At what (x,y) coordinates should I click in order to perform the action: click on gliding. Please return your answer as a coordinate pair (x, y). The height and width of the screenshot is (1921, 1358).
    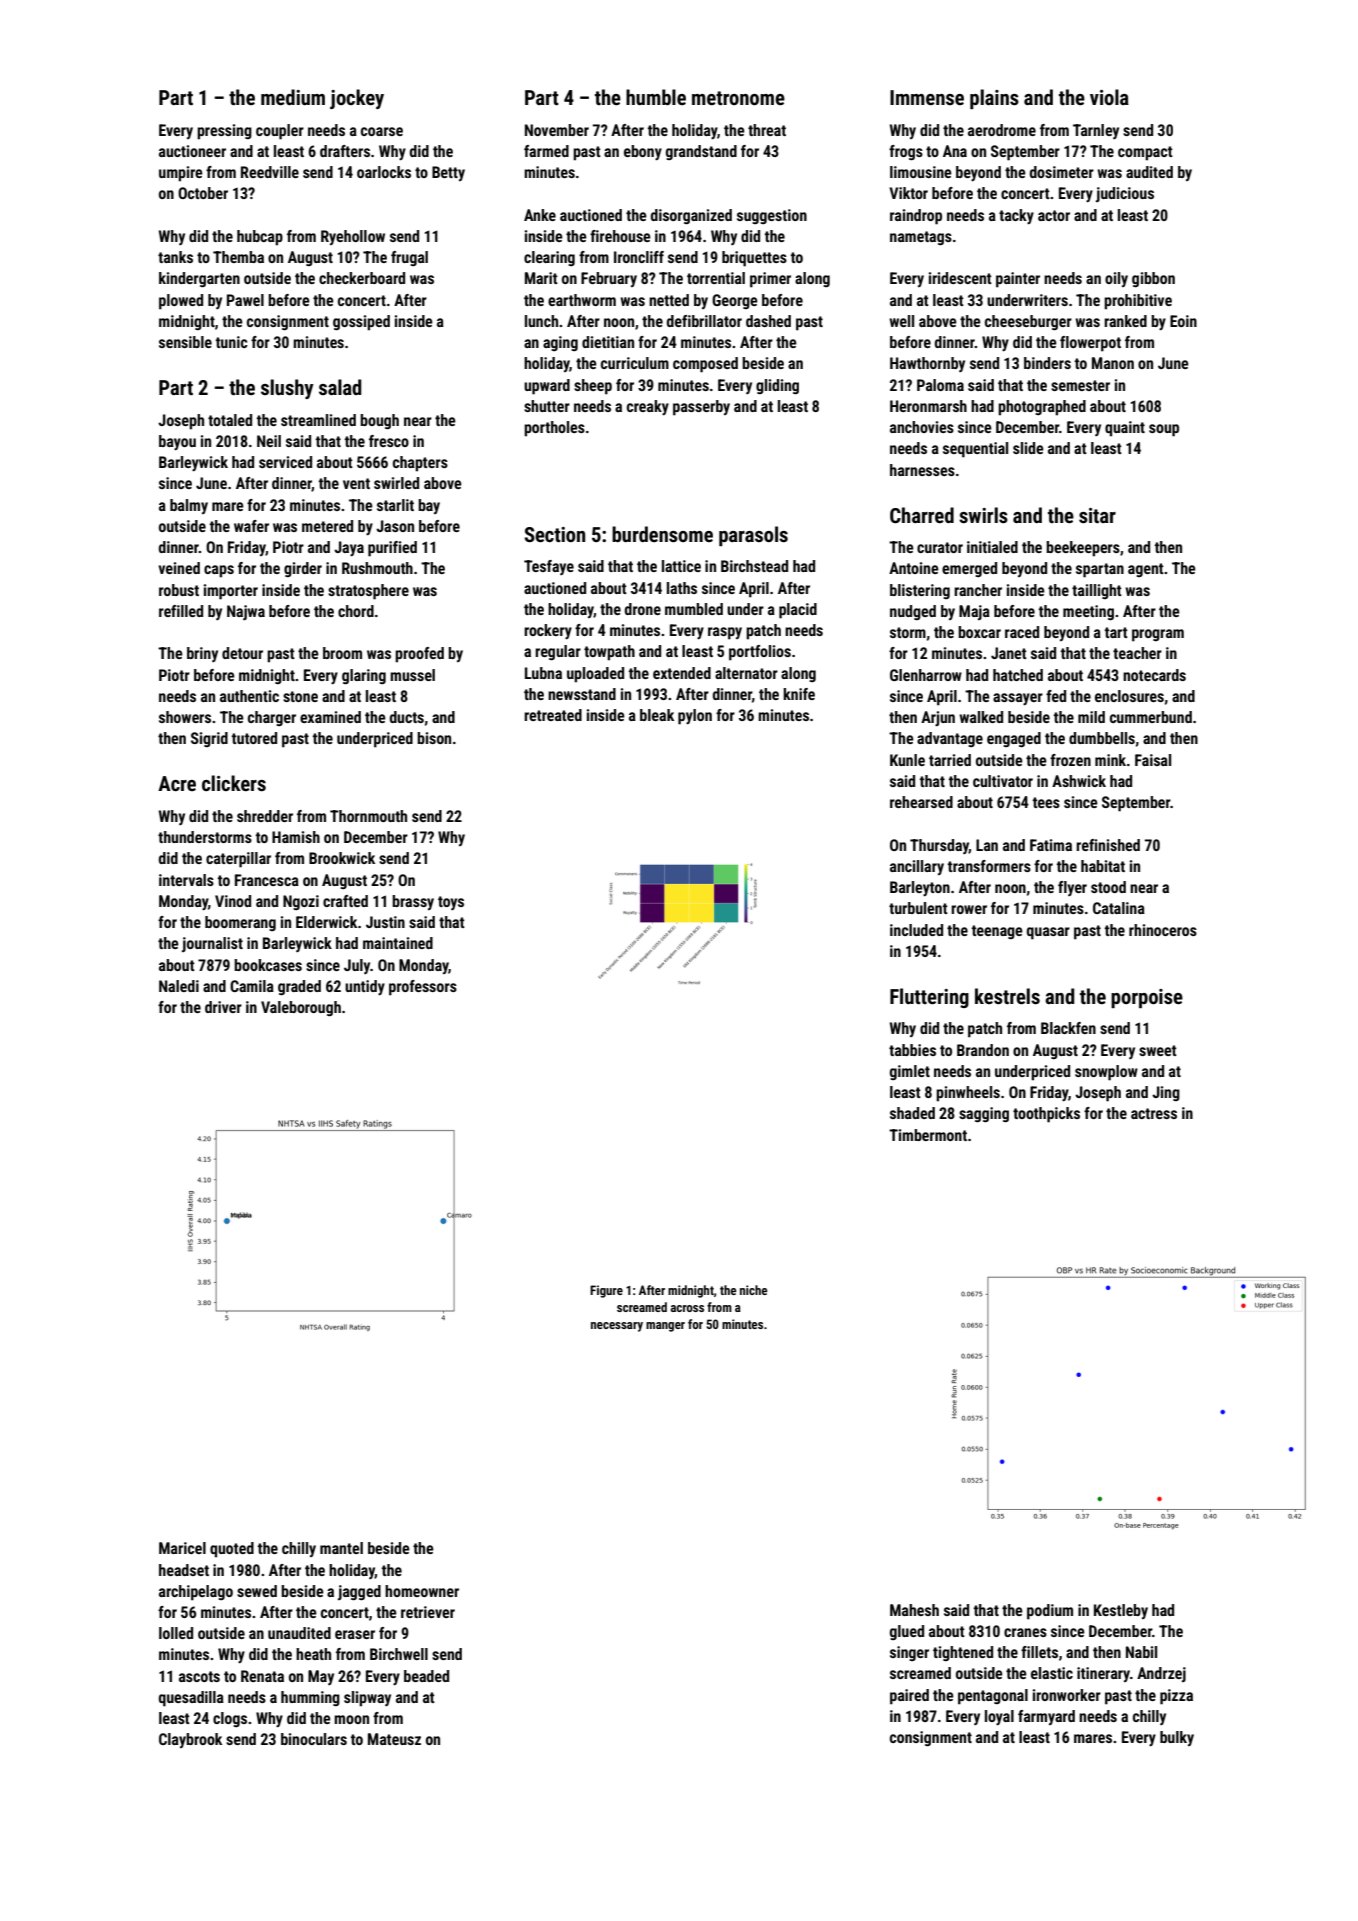
    Looking at the image, I should click on (777, 386).
